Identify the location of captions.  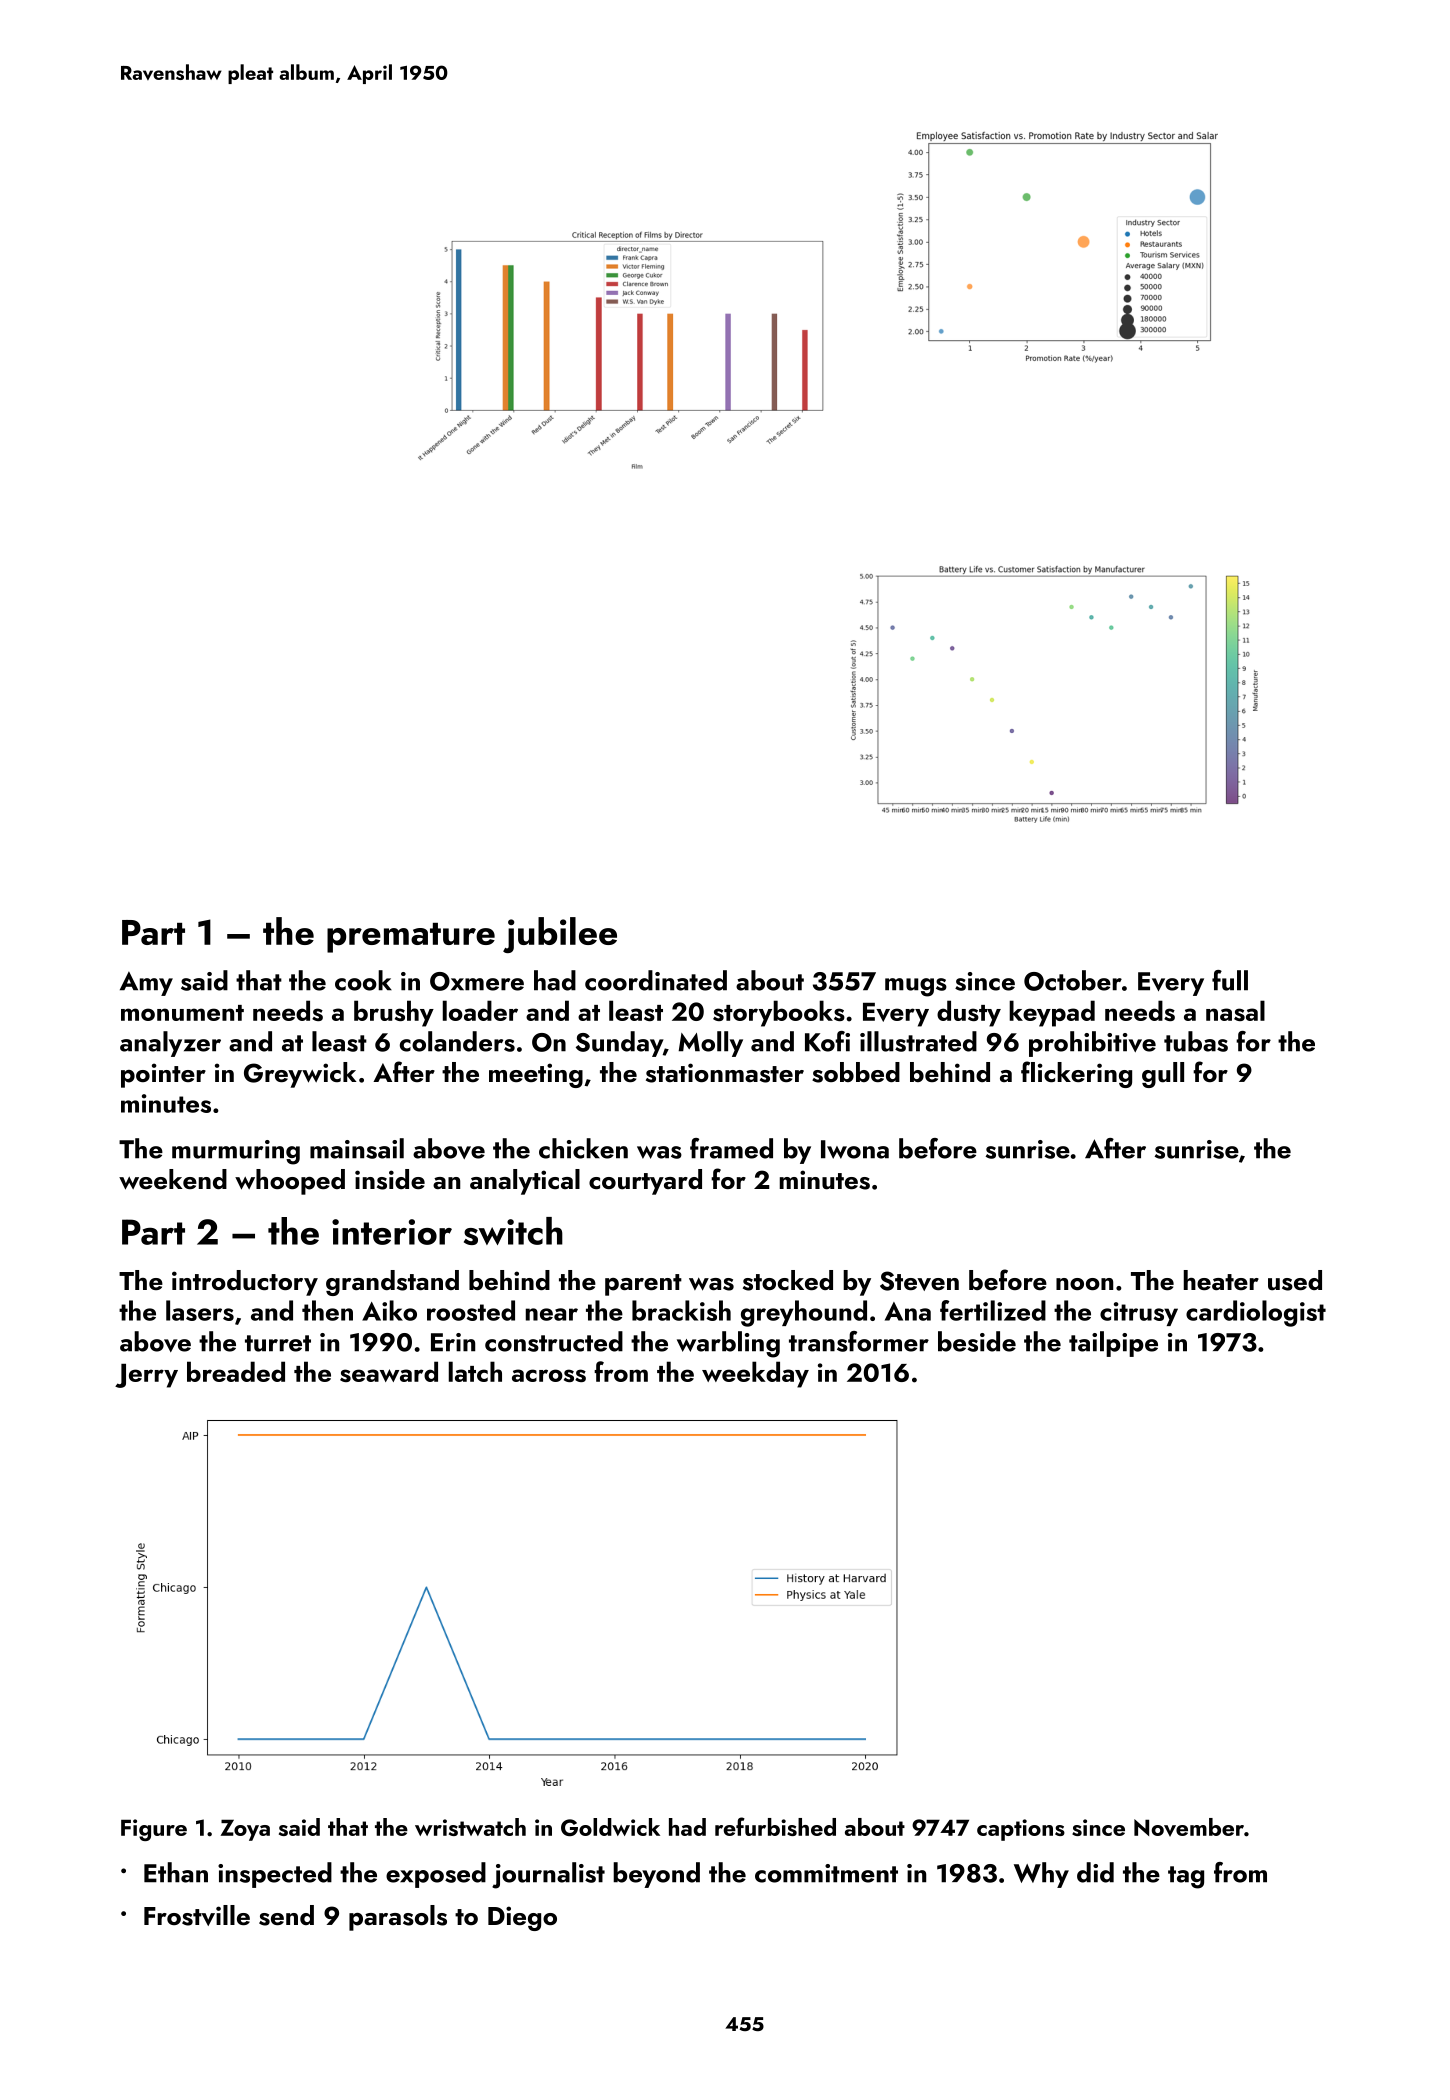
(1021, 1830).
